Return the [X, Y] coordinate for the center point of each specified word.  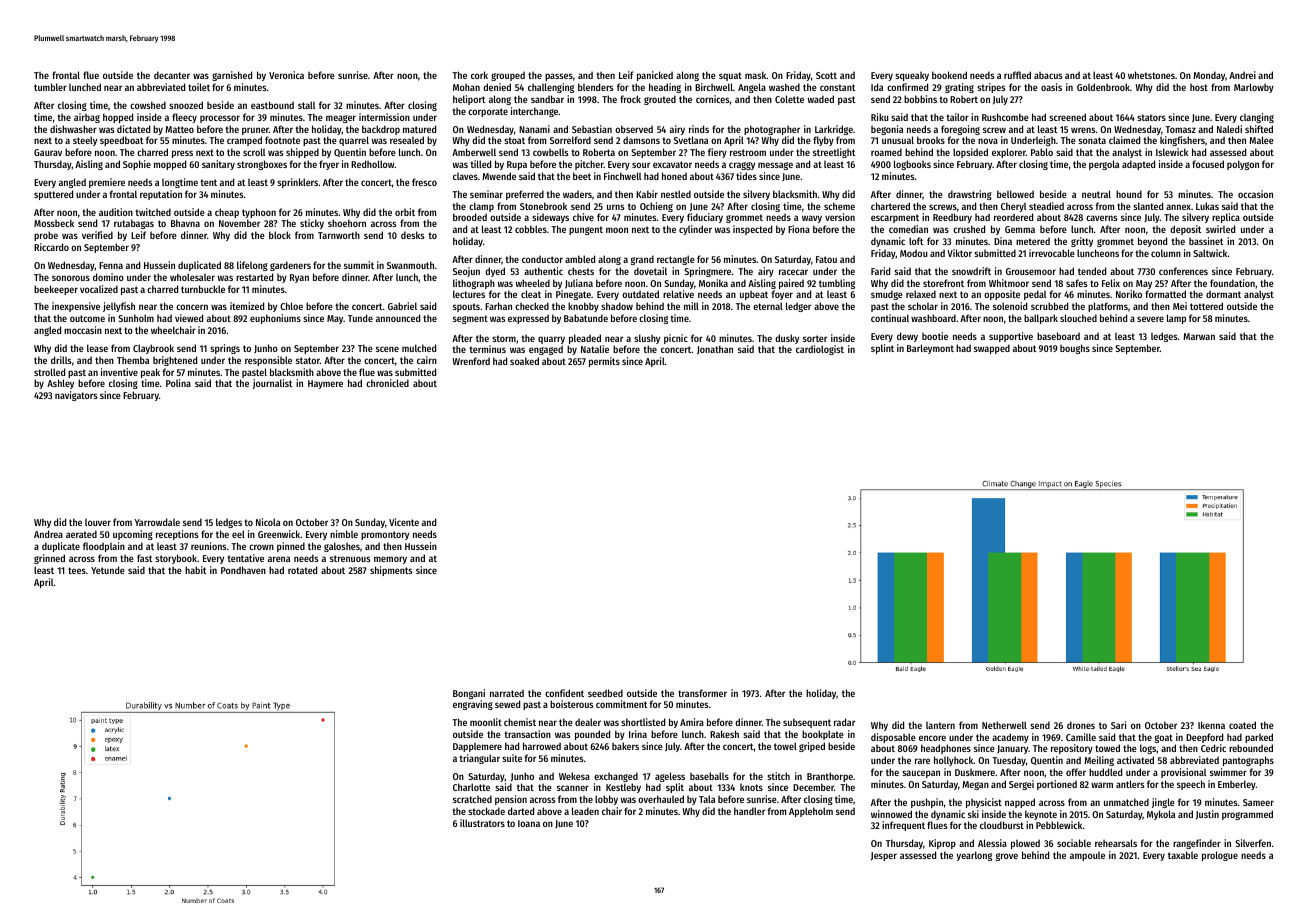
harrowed [542, 746]
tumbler [50, 87]
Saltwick [1210, 253]
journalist [272, 384]
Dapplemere [477, 747]
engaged [546, 350]
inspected [752, 230]
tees [77, 570]
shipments [391, 571]
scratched [472, 799]
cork [479, 75]
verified [97, 235]
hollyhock [954, 761]
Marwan [1199, 336]
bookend [949, 75]
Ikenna [1211, 725]
